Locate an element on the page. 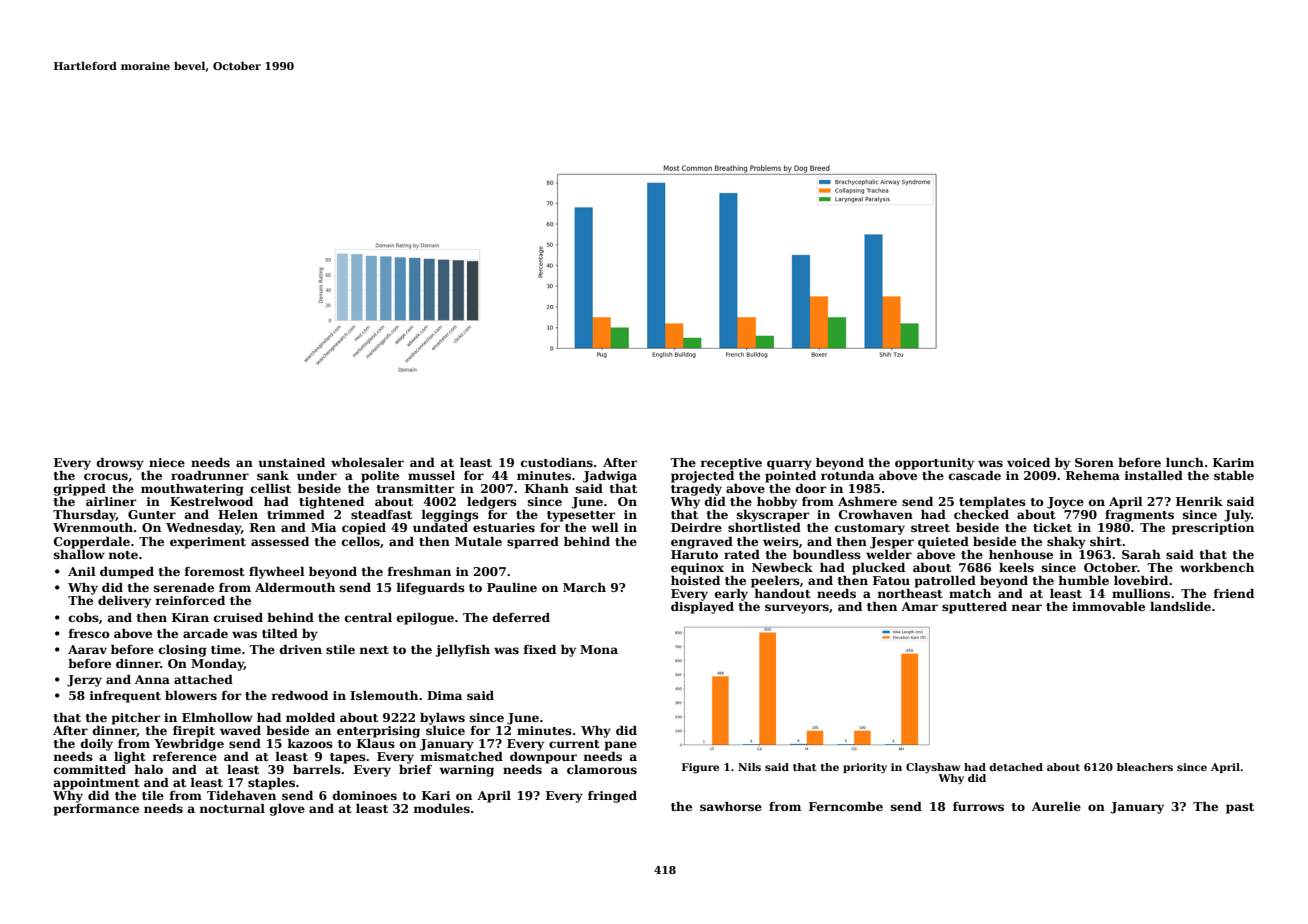 The image size is (1308, 924). cruised is located at coordinates (238, 617).
